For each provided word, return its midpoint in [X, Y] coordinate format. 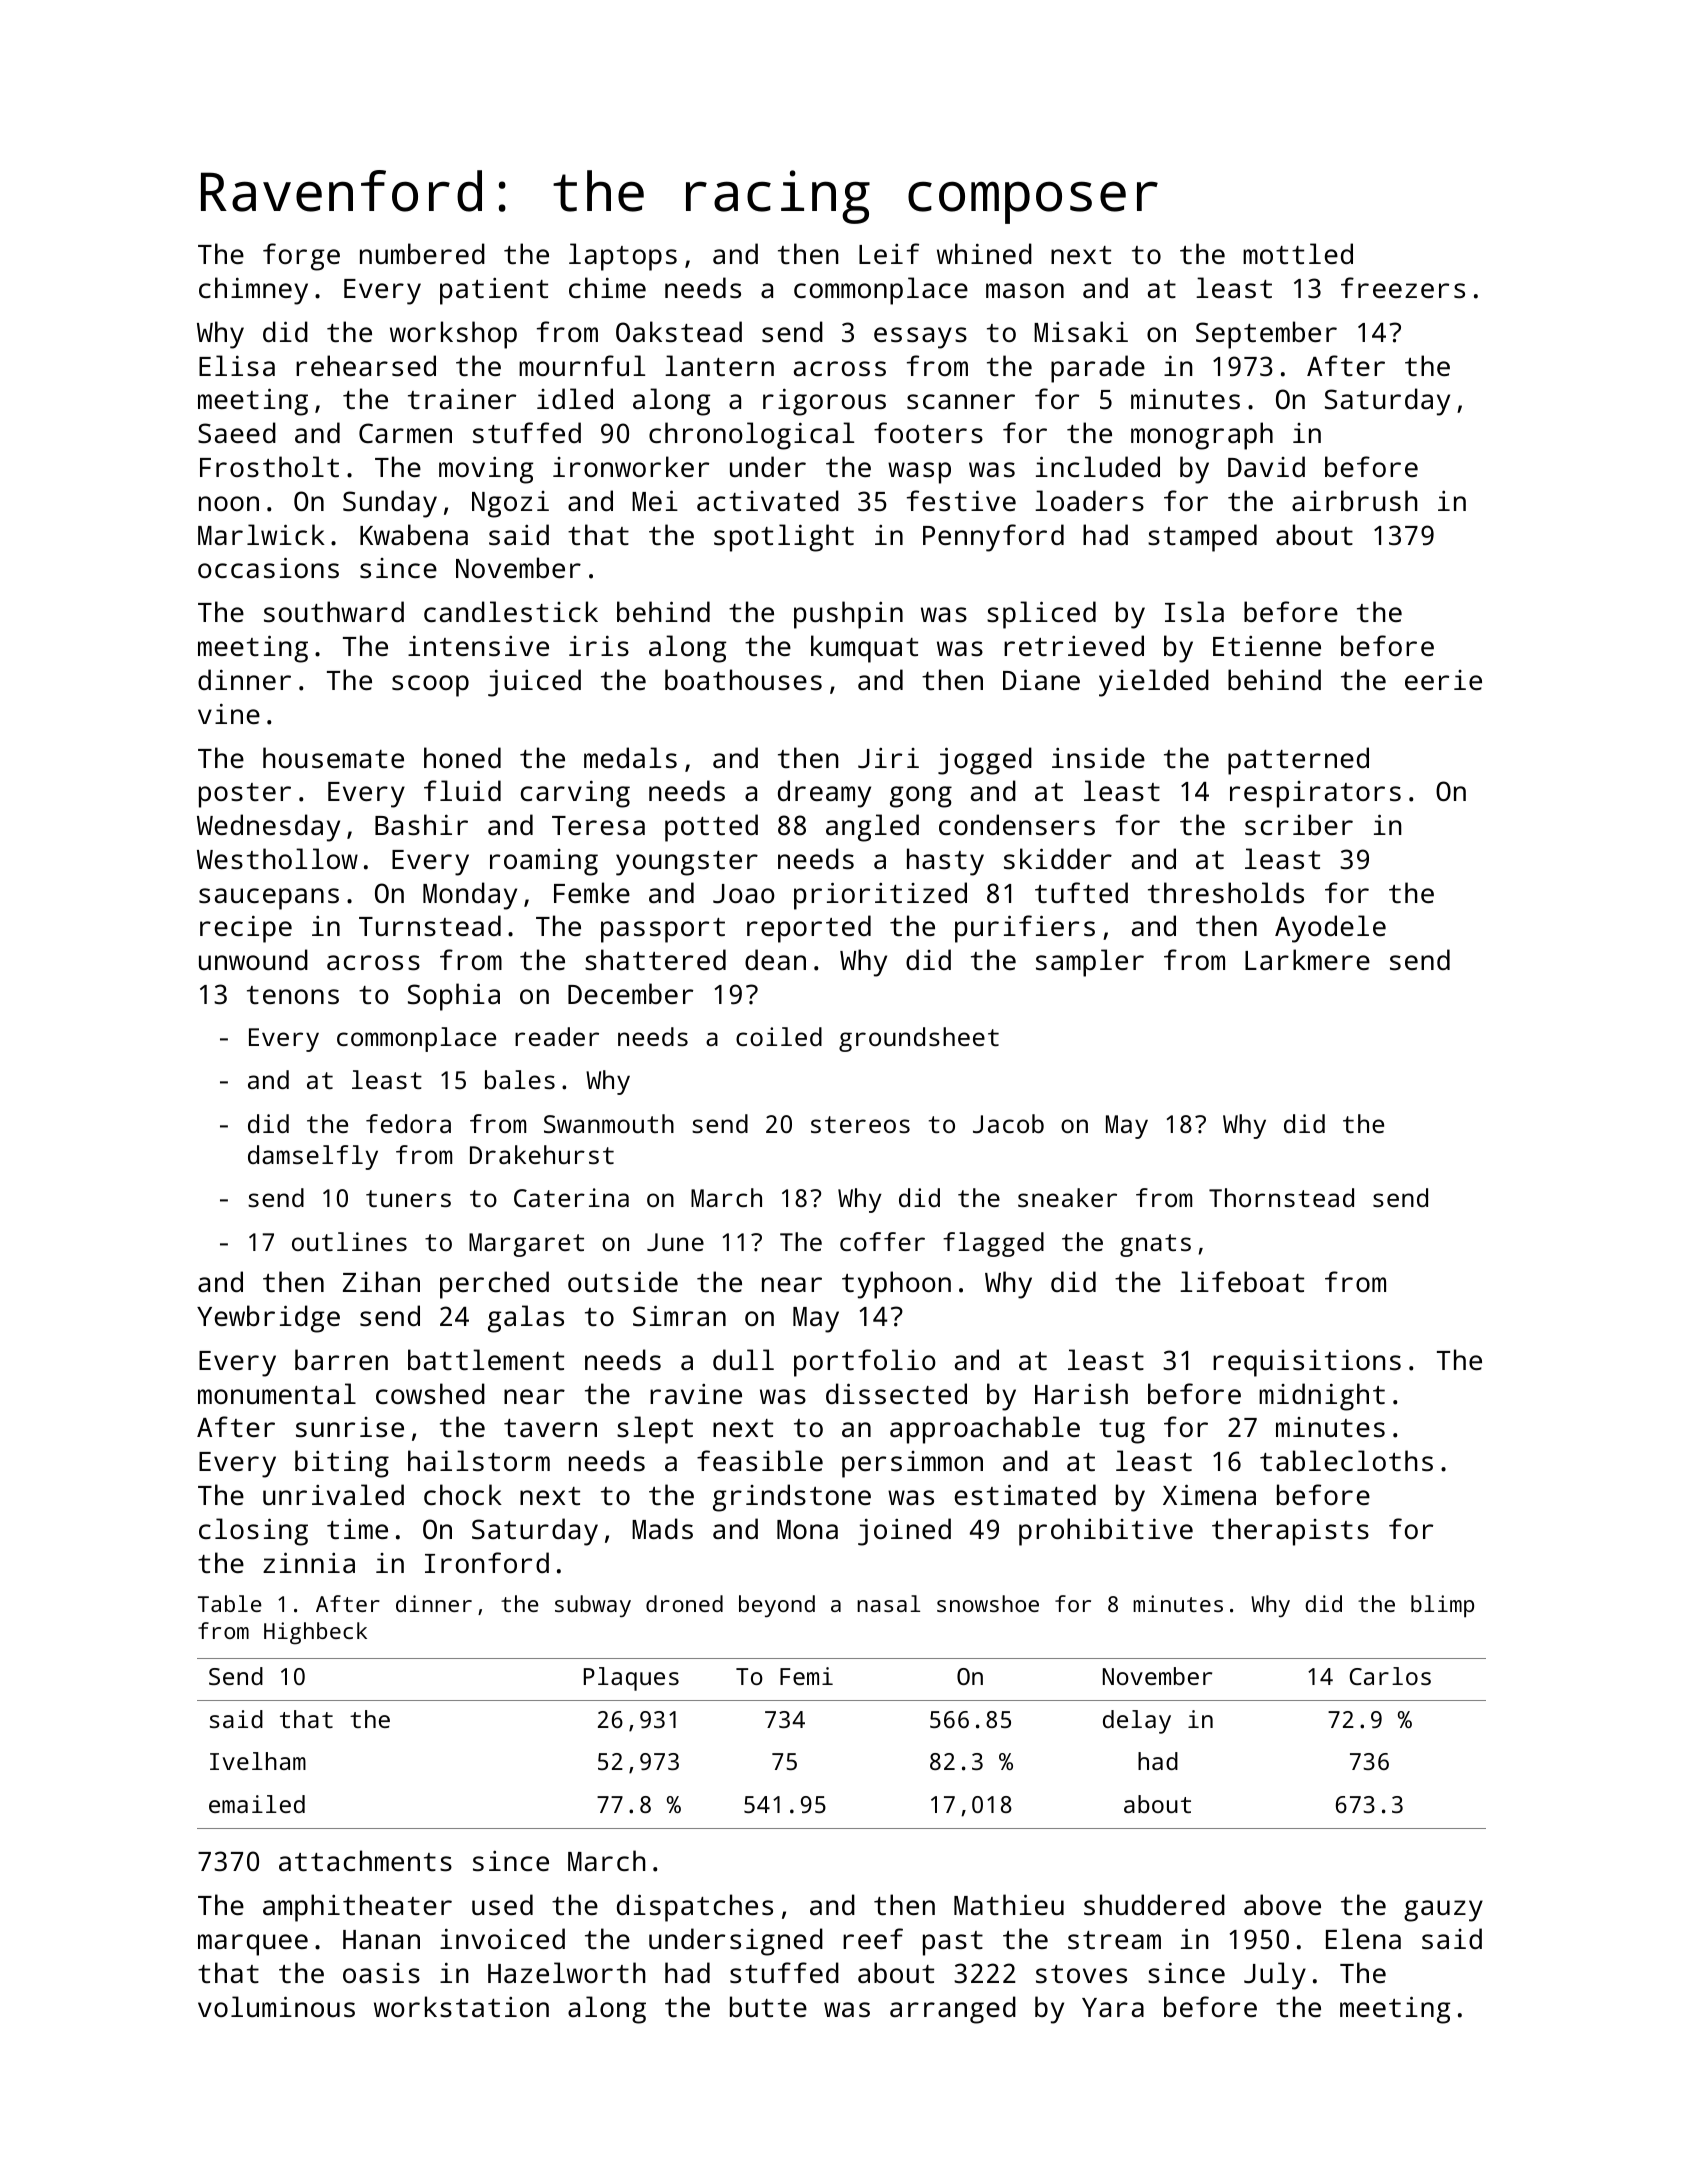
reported [809, 929]
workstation [461, 2007]
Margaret [526, 1245]
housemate [333, 757]
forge [301, 257]
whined [984, 253]
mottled [1298, 253]
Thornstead [1281, 1197]
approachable [985, 1430]
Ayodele [1330, 929]
